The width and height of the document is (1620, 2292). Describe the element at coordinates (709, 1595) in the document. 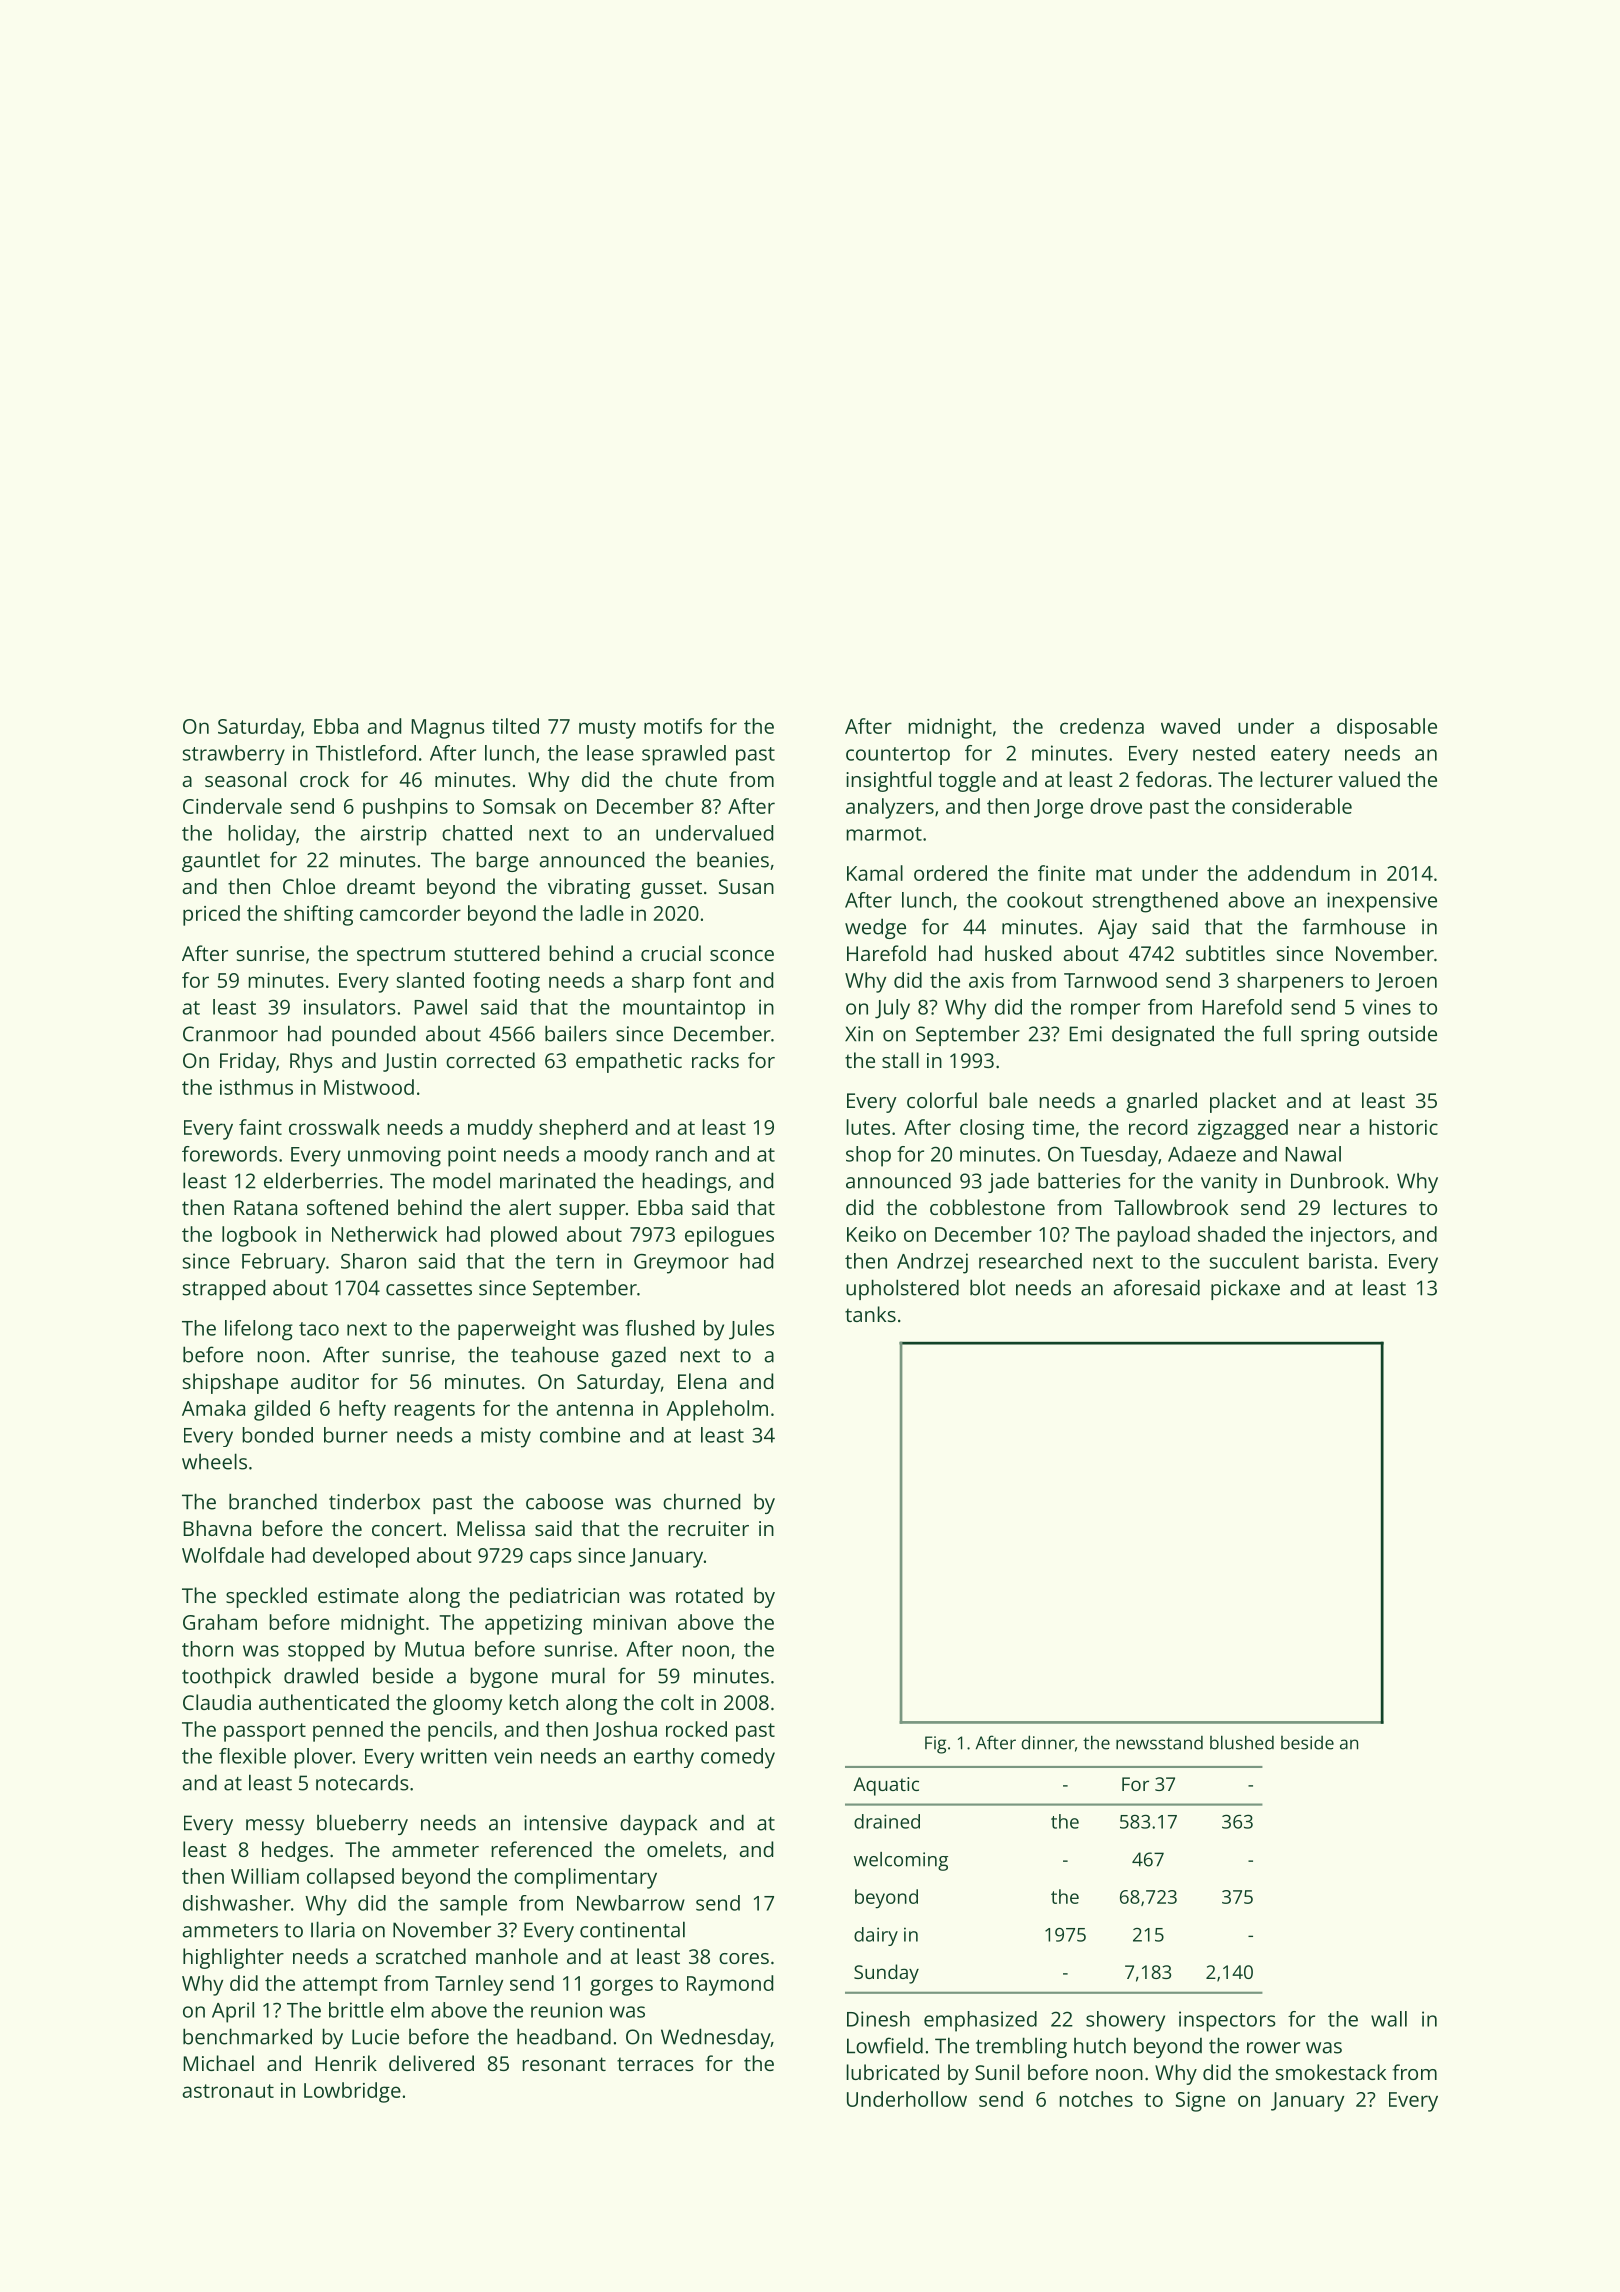

I see `rotated` at that location.
